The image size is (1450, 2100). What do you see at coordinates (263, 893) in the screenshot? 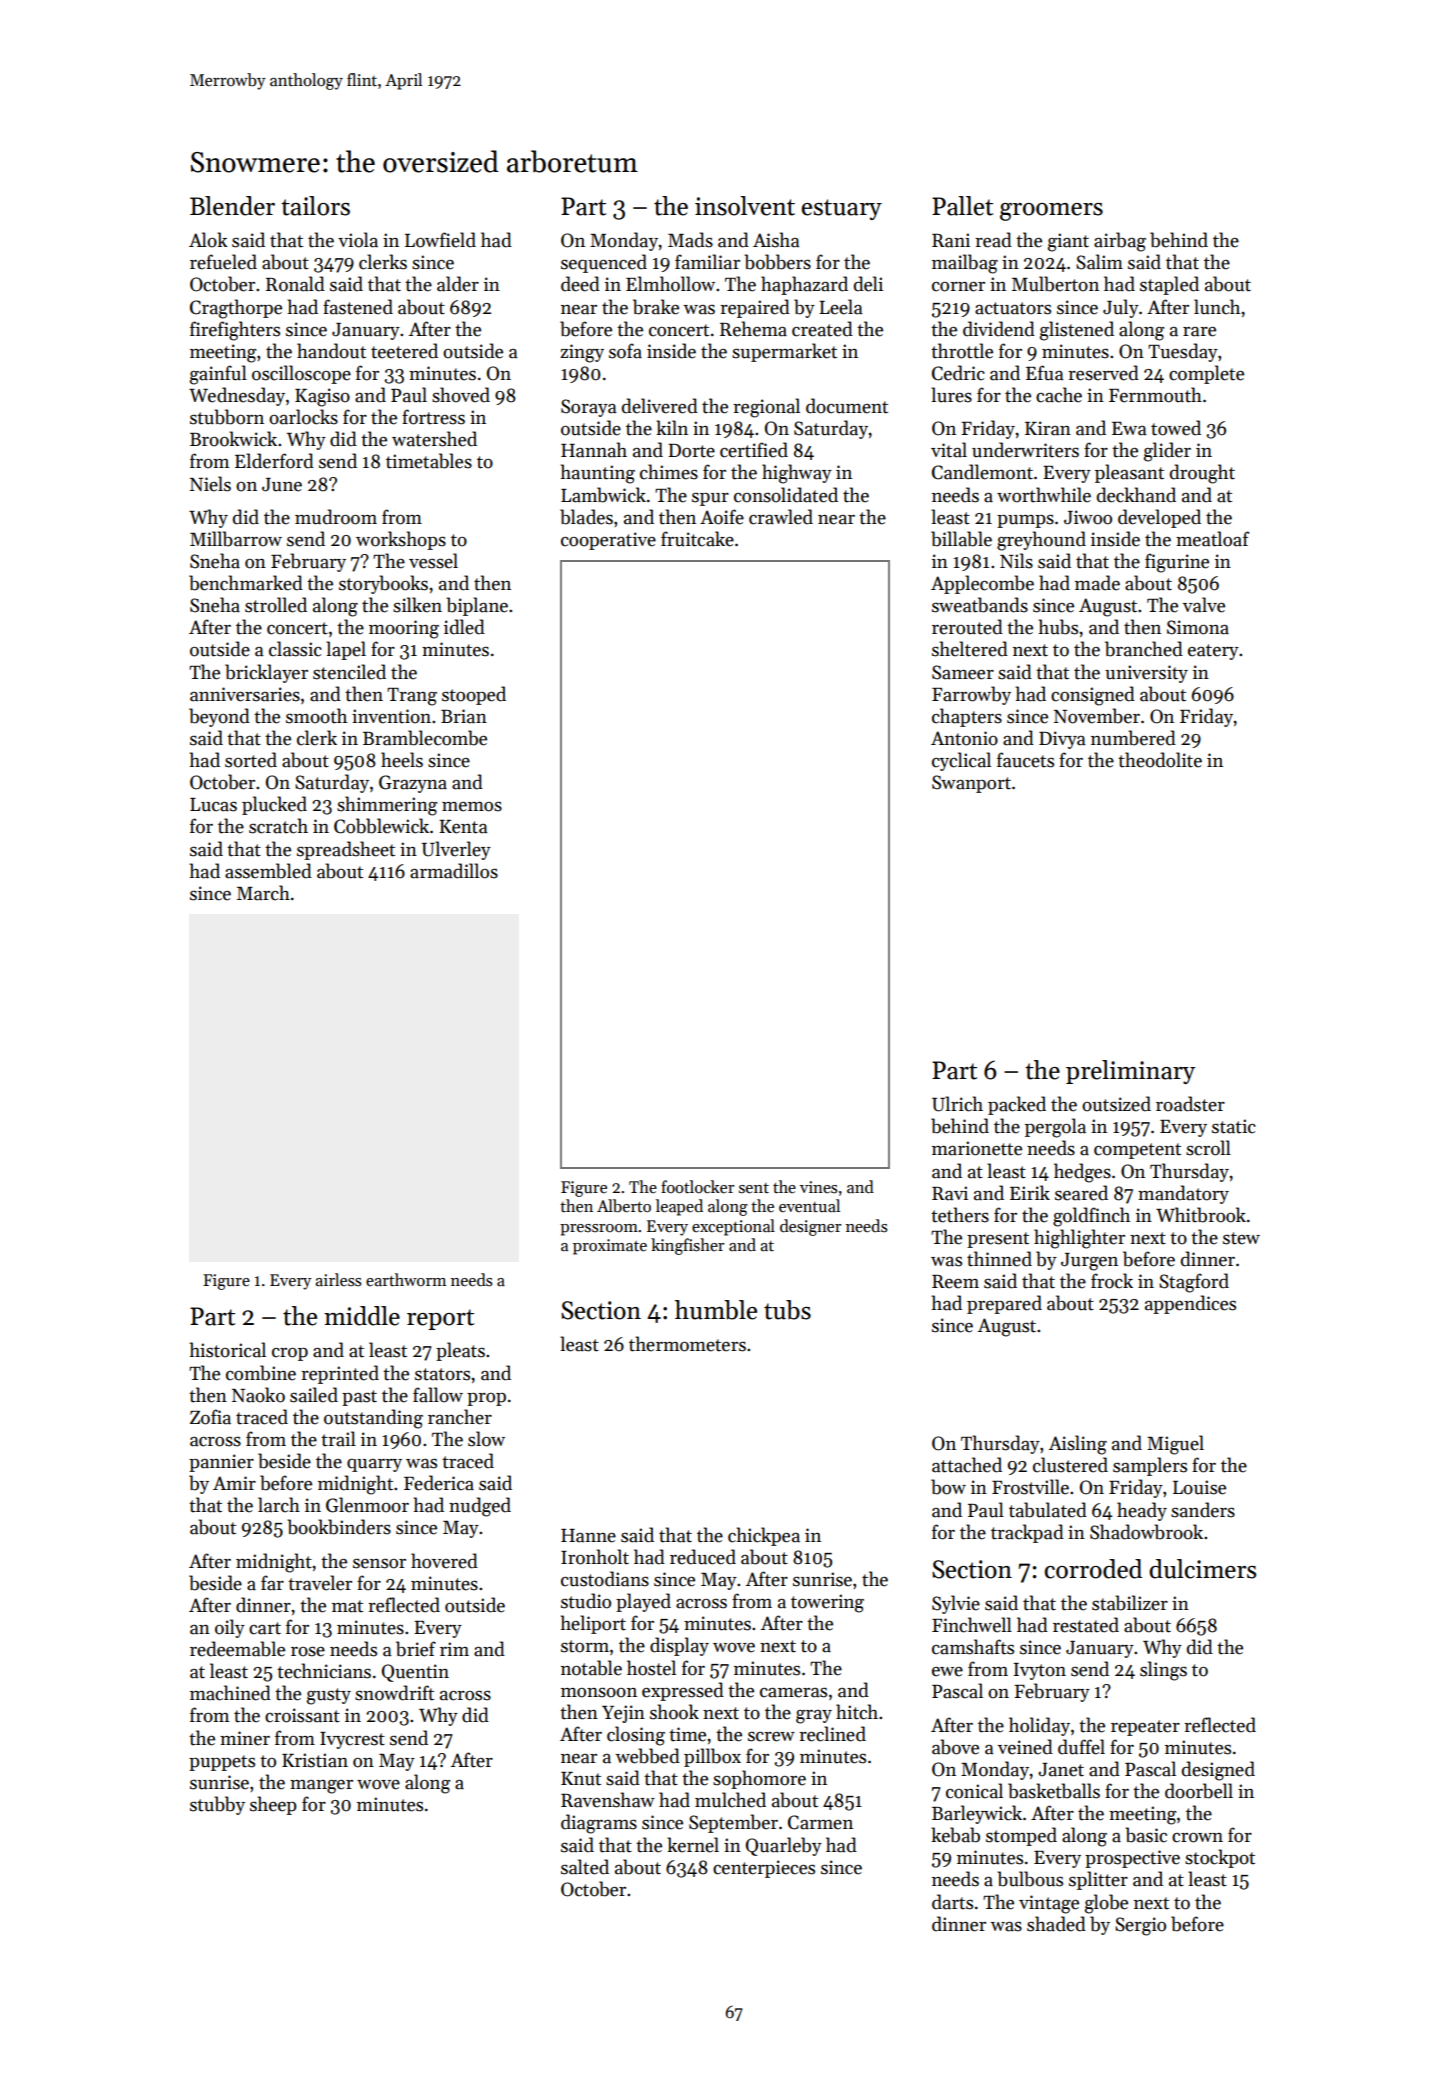
I see `March` at bounding box center [263, 893].
